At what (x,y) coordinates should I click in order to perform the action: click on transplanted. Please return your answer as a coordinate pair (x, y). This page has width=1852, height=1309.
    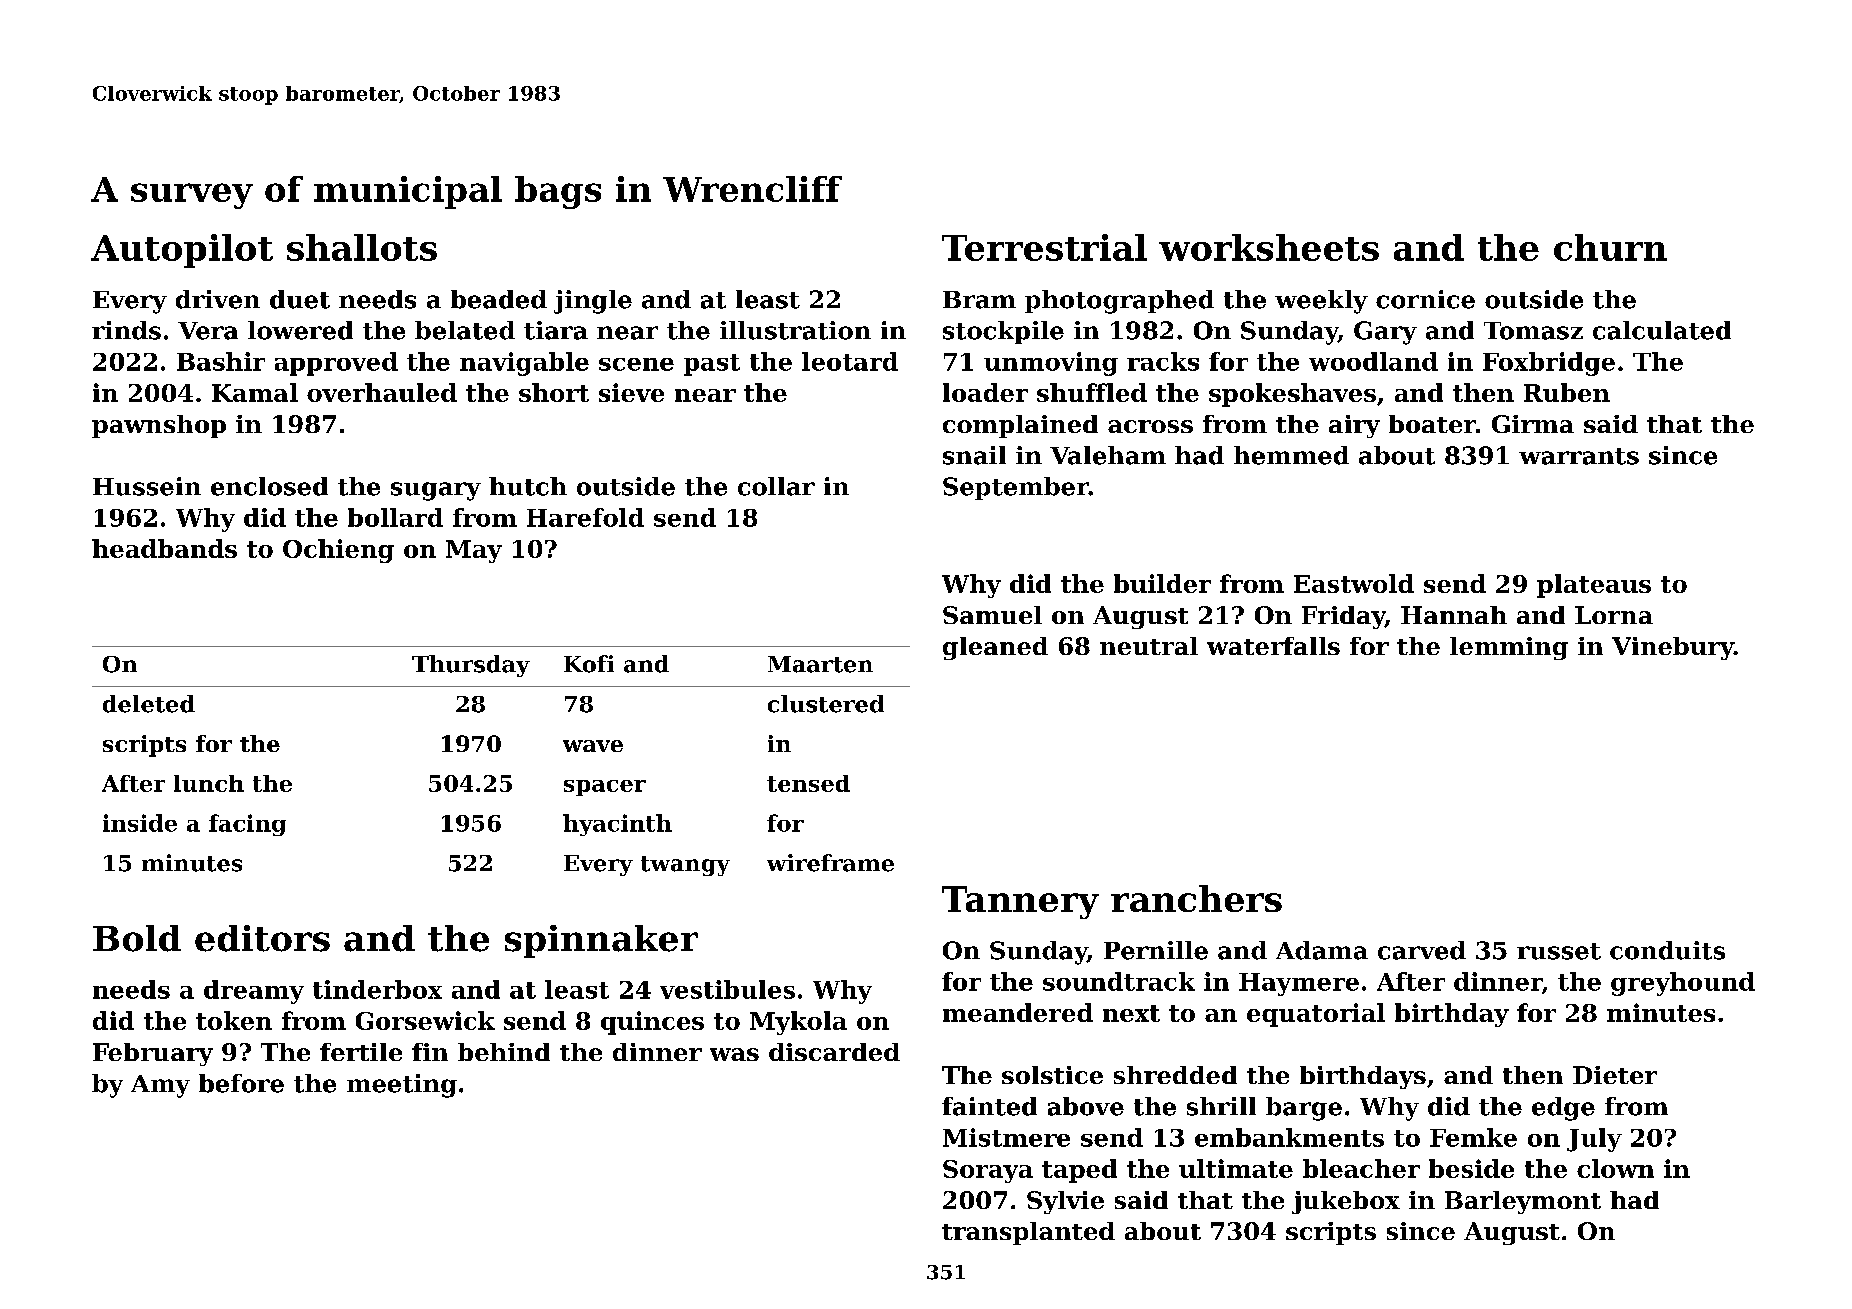
    Looking at the image, I should click on (1028, 1233).
